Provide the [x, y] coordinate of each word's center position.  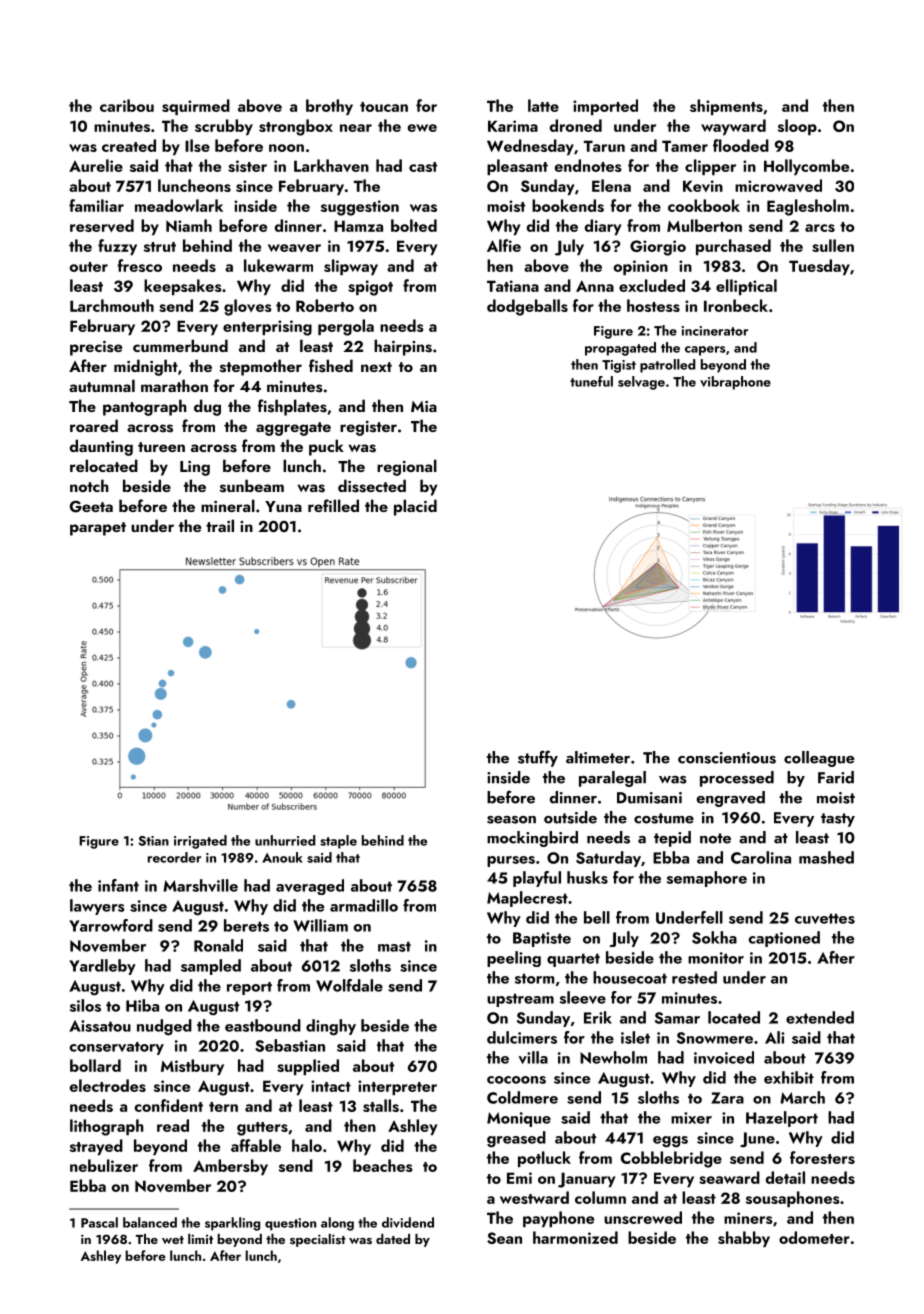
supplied [308, 1067]
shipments [726, 107]
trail [220, 525]
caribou [127, 105]
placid [415, 507]
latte [543, 105]
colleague [819, 759]
